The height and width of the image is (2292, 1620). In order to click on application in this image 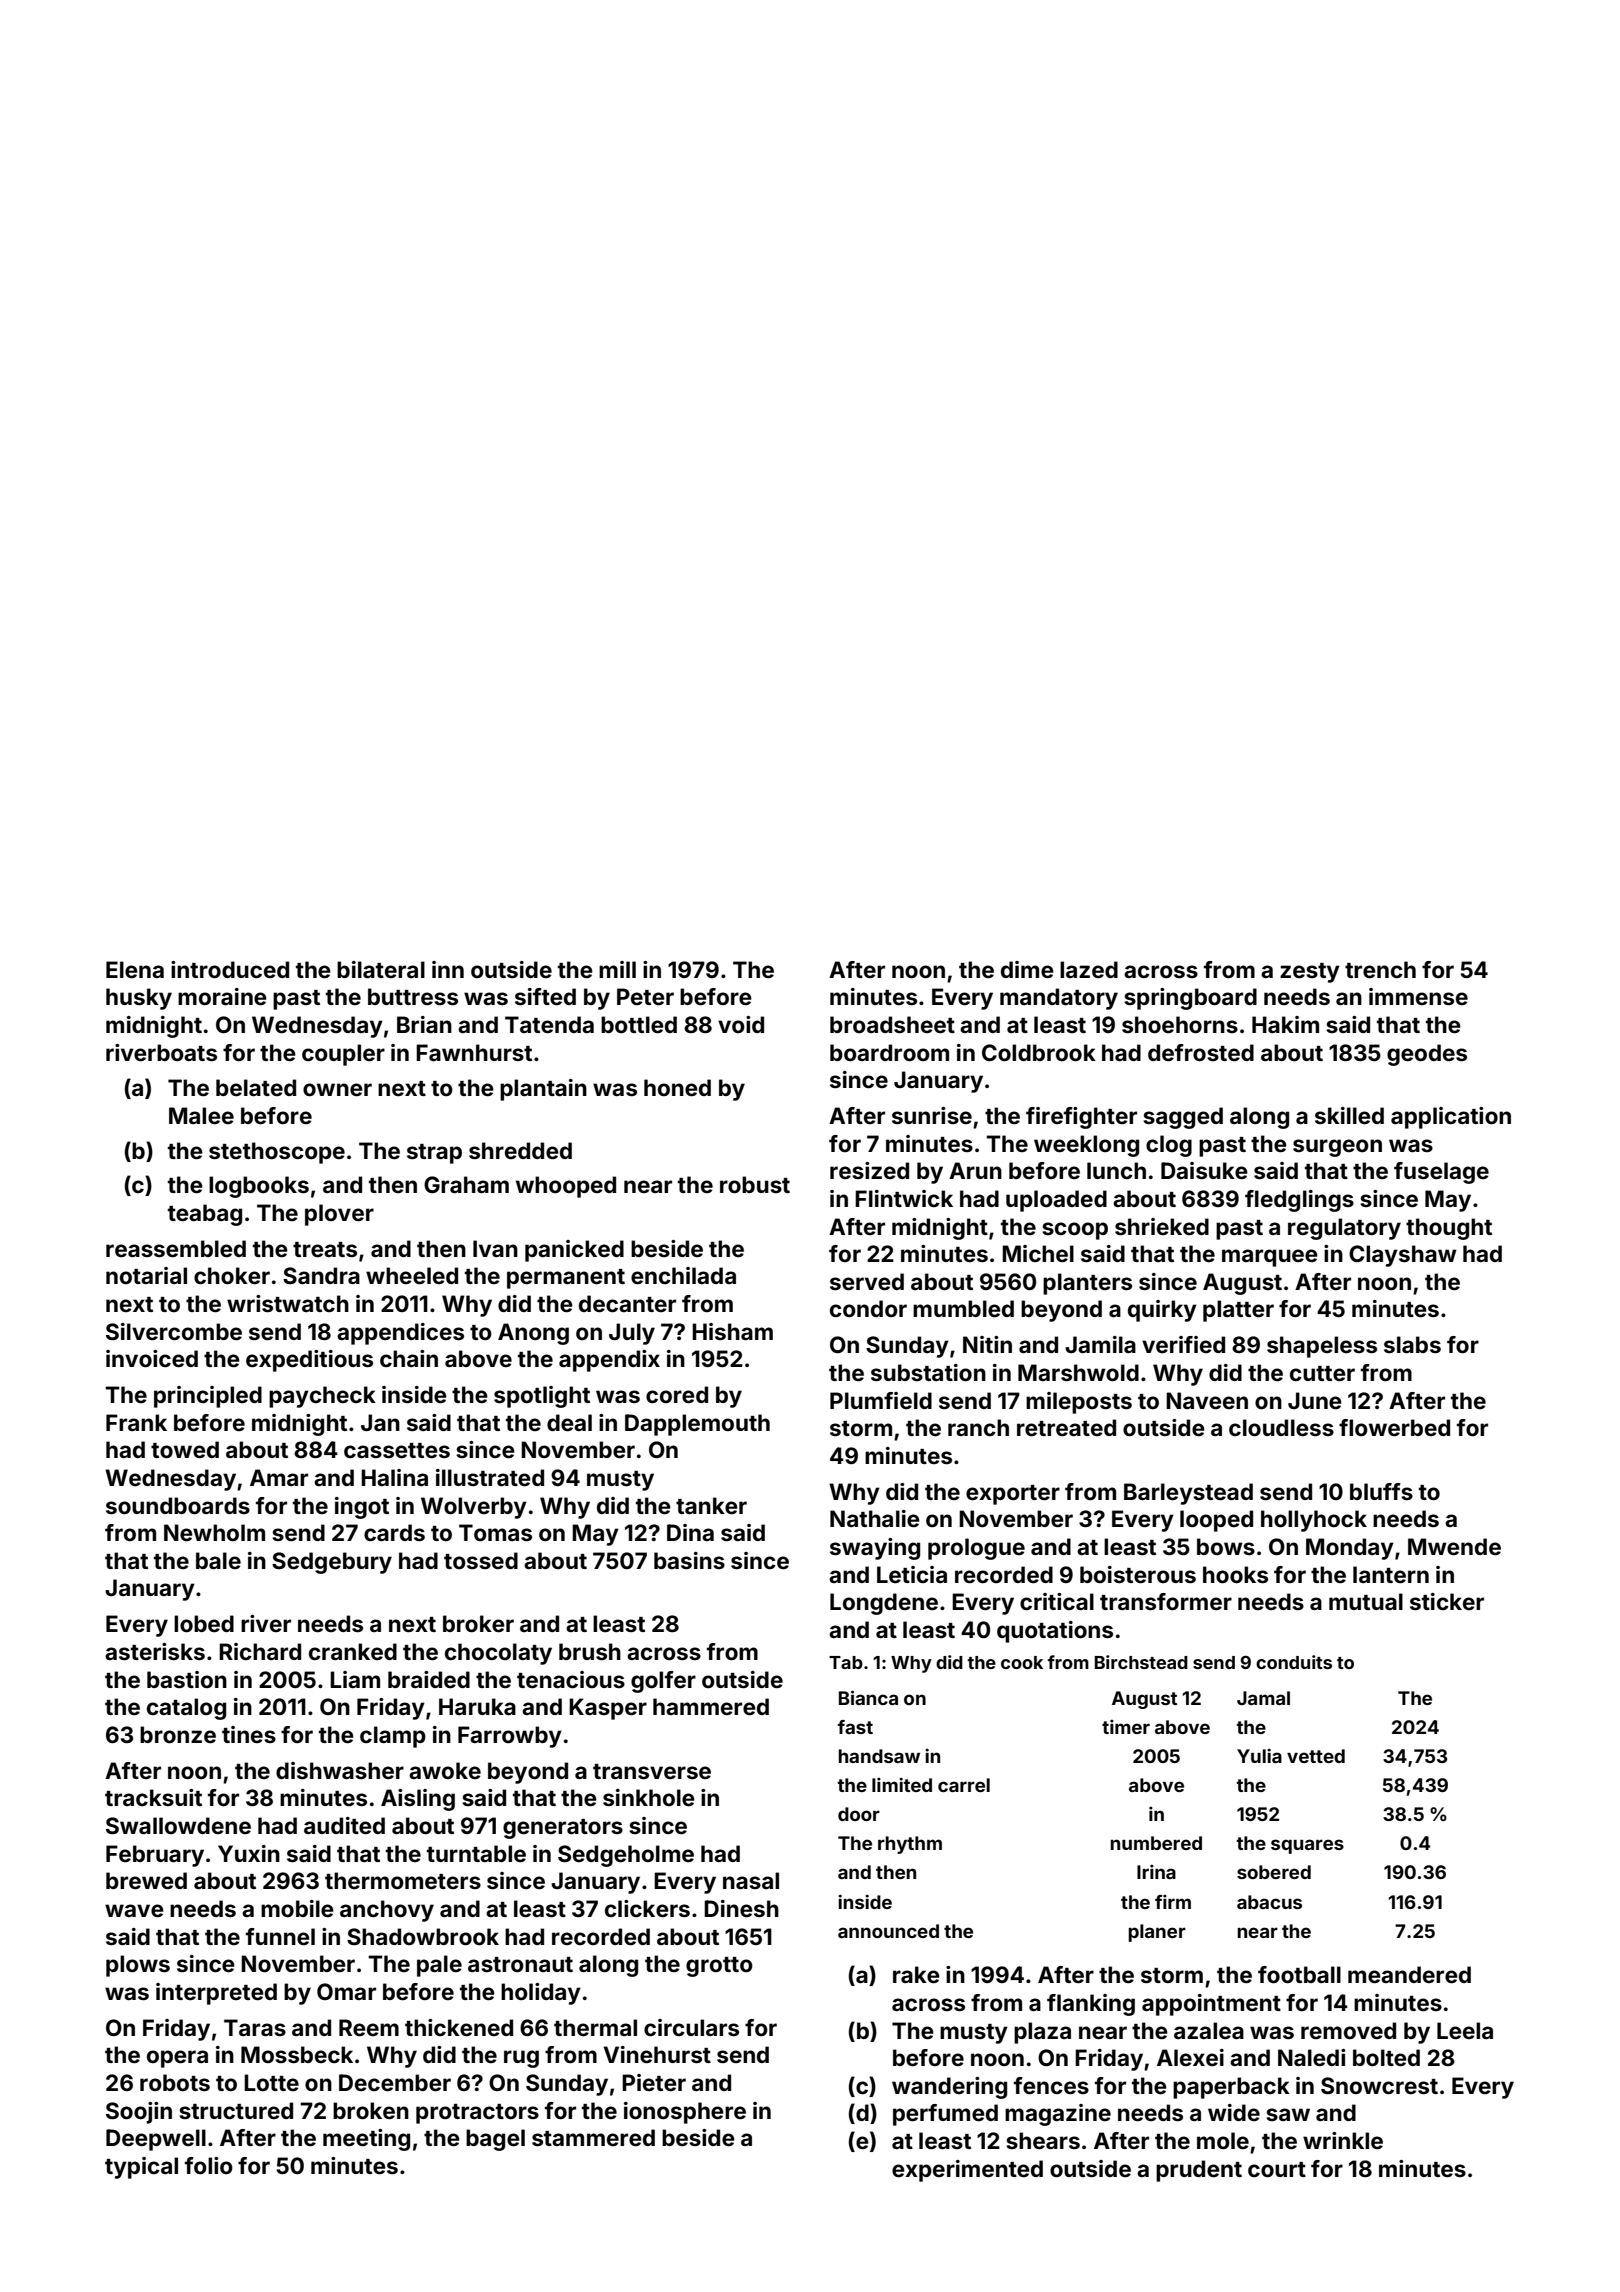, I will do `click(1451, 1118)`.
